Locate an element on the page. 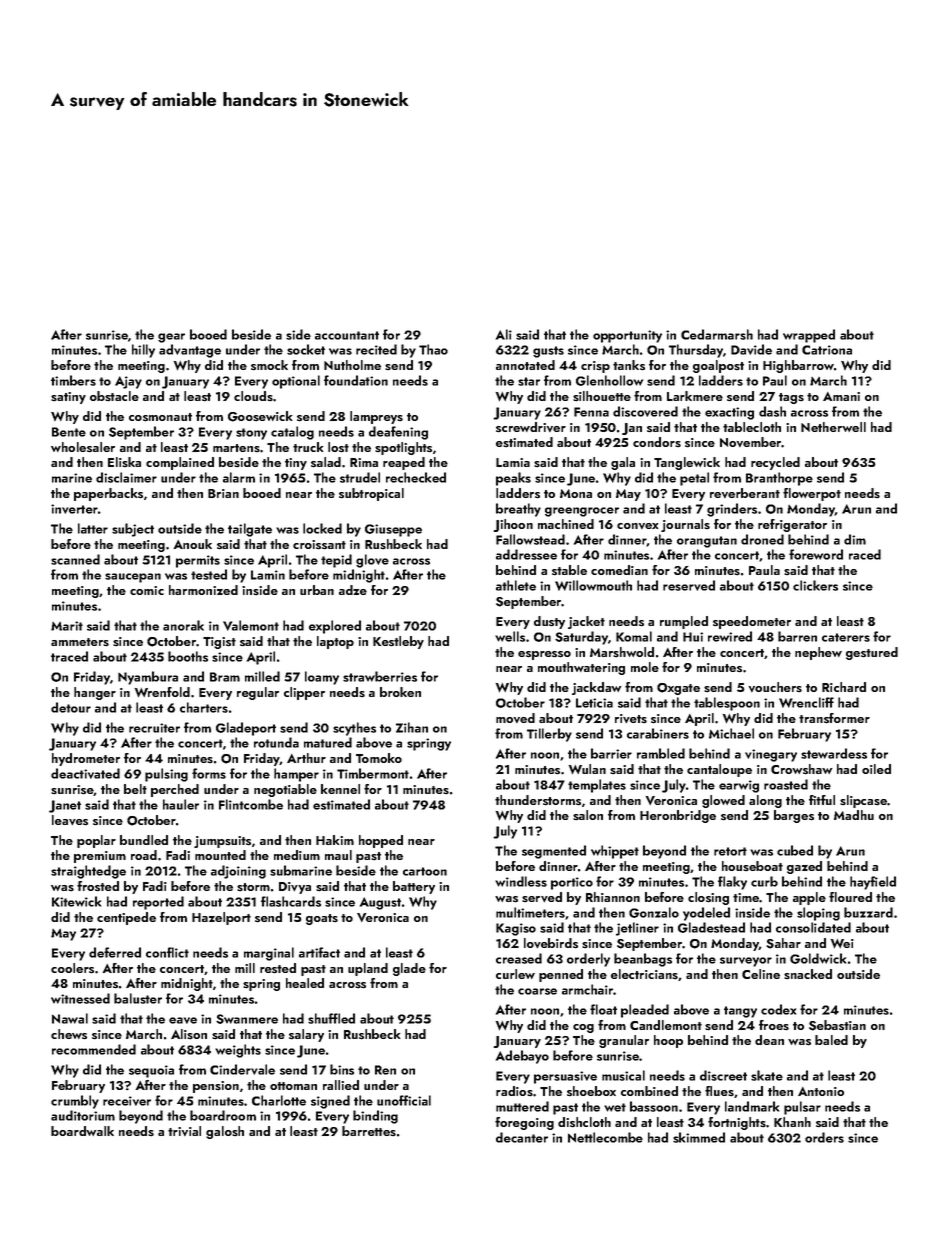 The height and width of the document is (1233, 952). rumpled is located at coordinates (684, 622).
